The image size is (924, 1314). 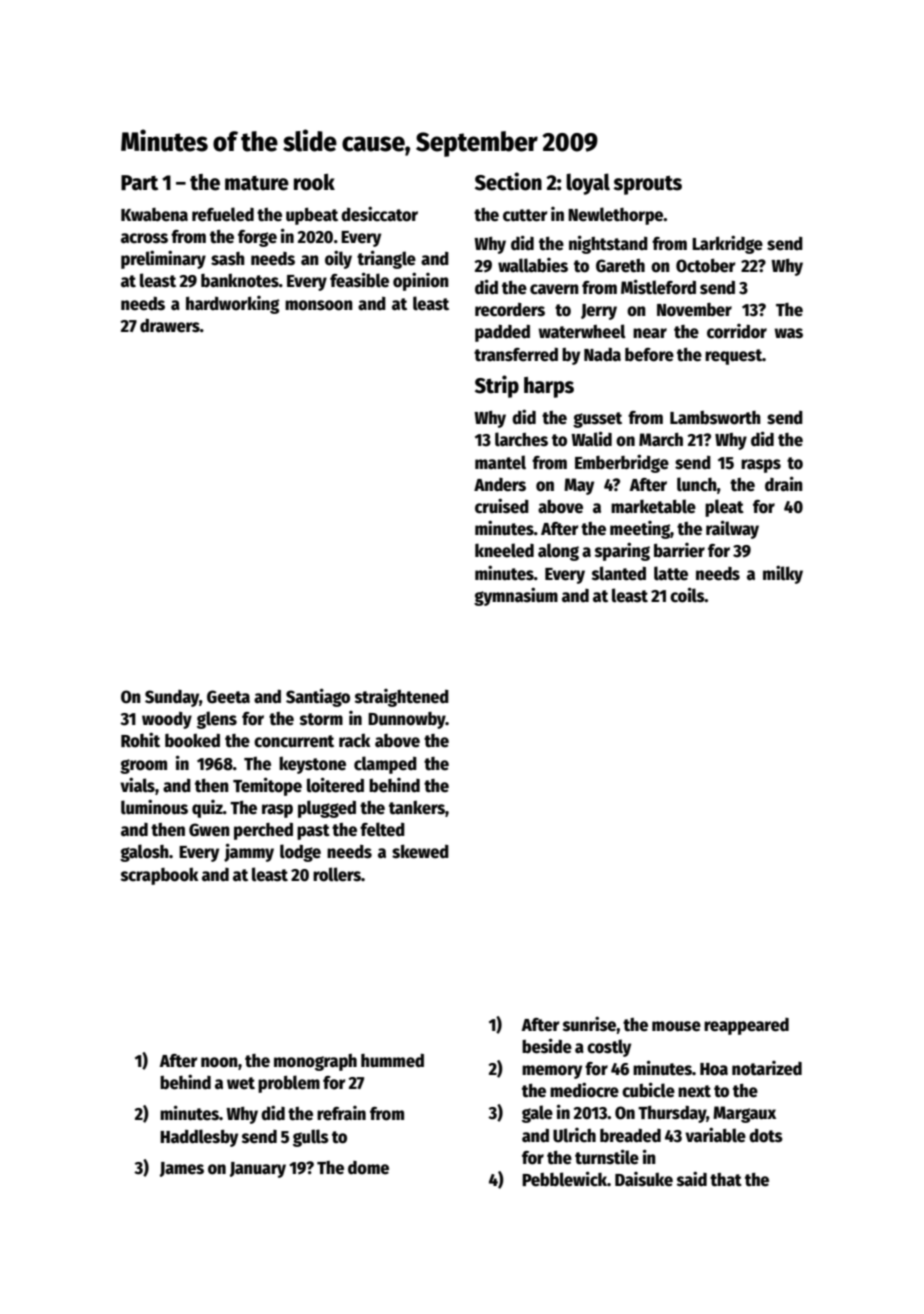 I want to click on tankers, so click(x=417, y=808).
